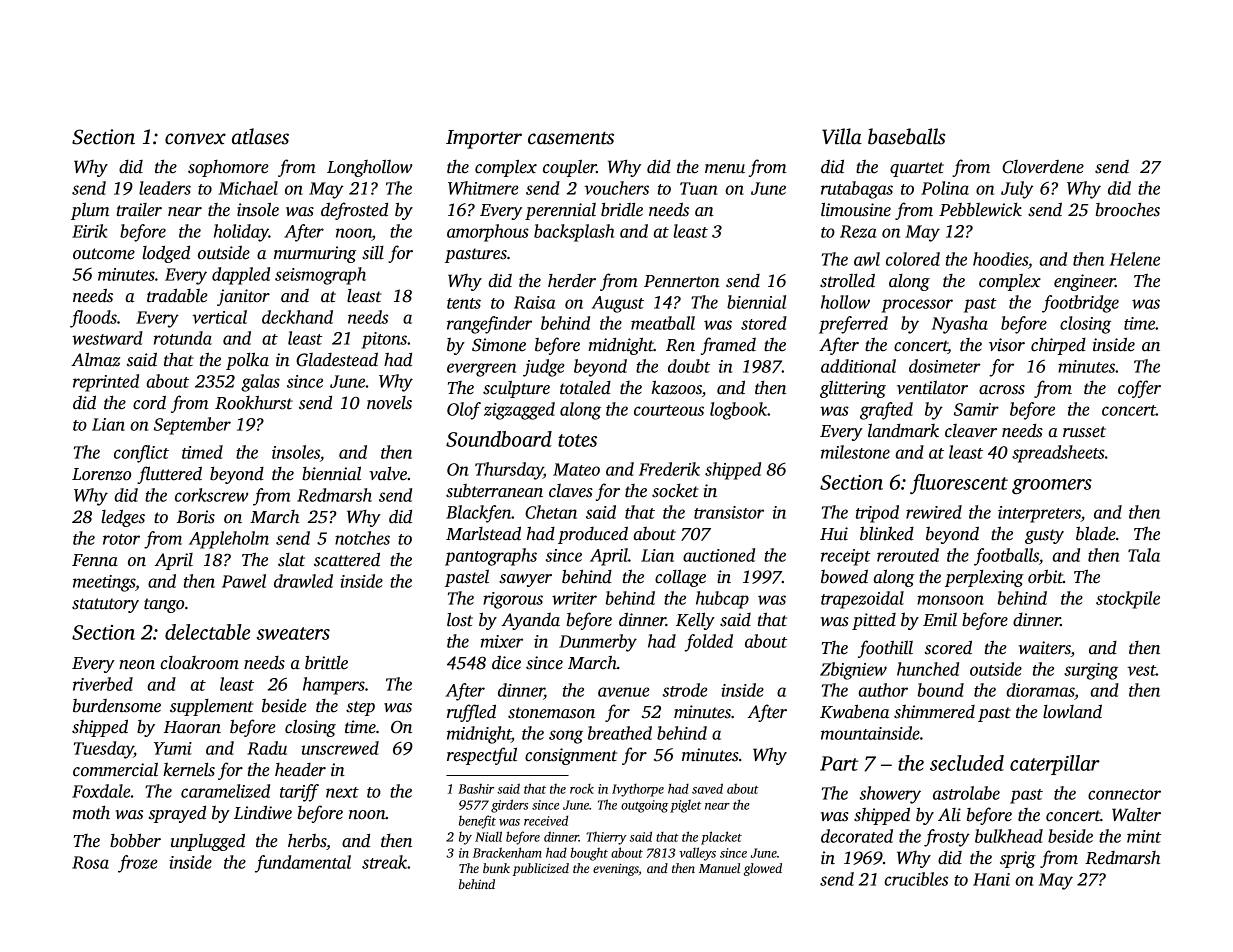 Image resolution: width=1233 pixels, height=952 pixels. Describe the element at coordinates (857, 190) in the document. I see `rutabagas` at that location.
